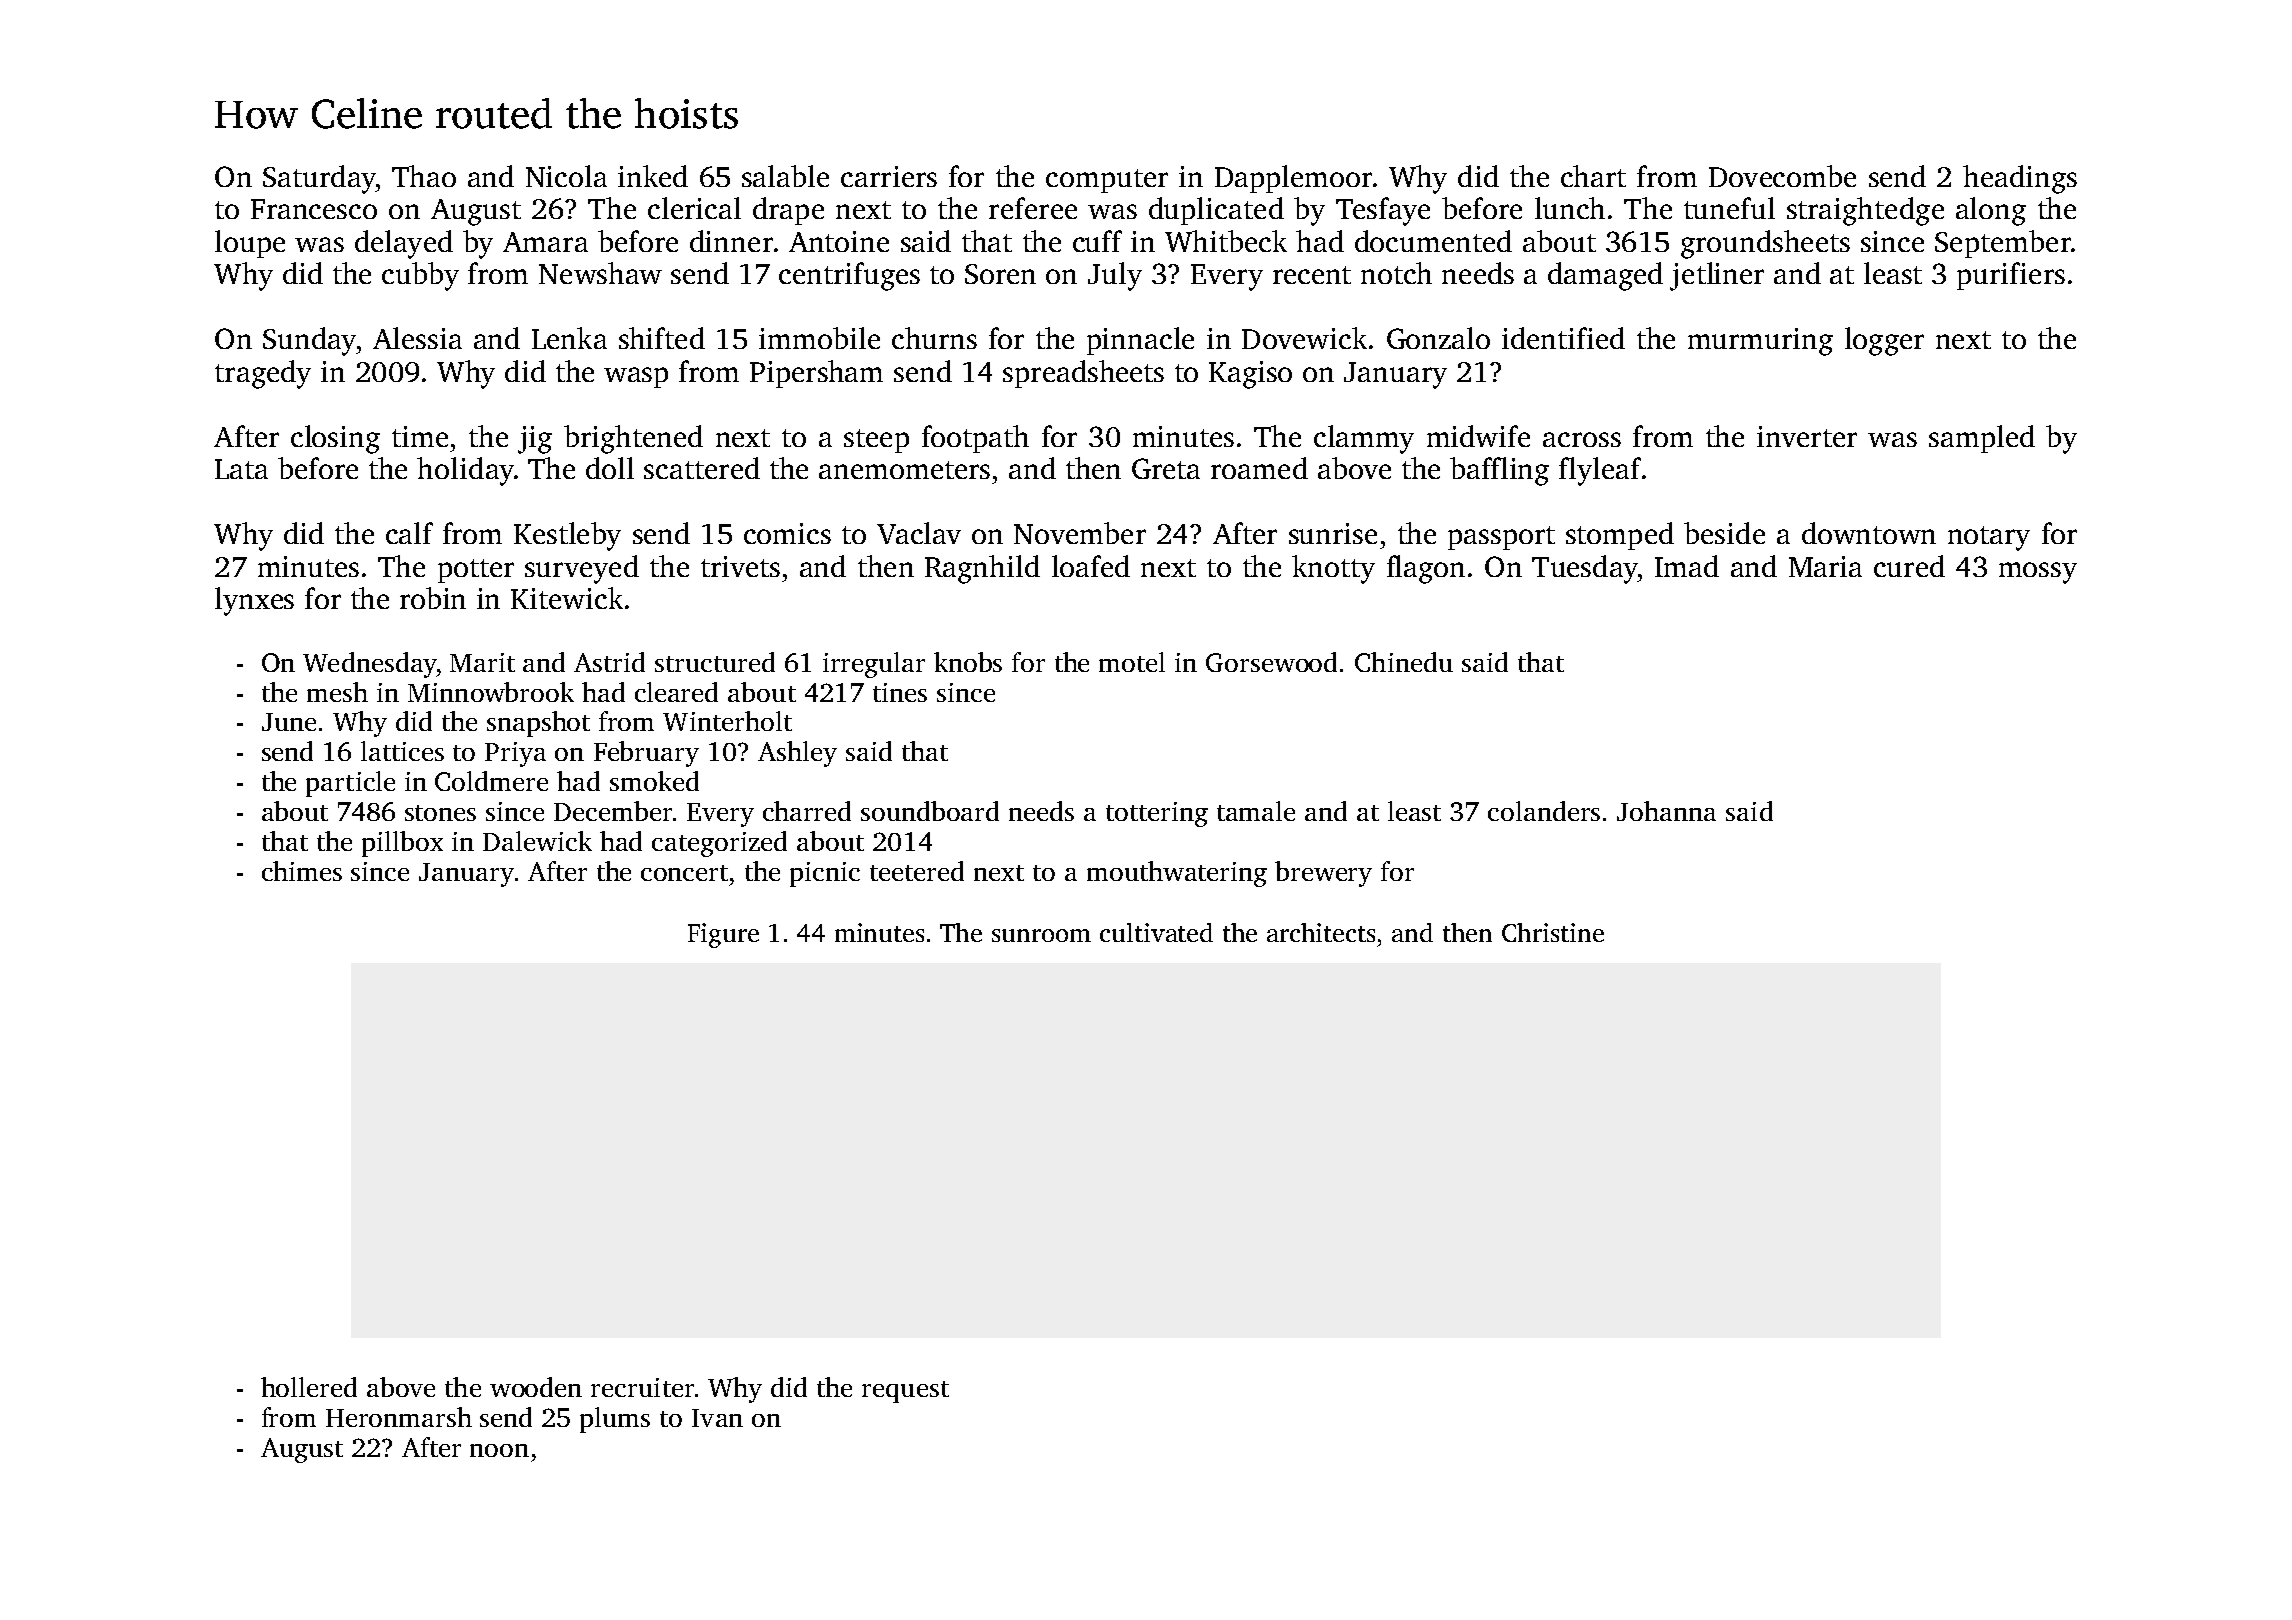  What do you see at coordinates (302, 871) in the page?
I see `chimes` at bounding box center [302, 871].
